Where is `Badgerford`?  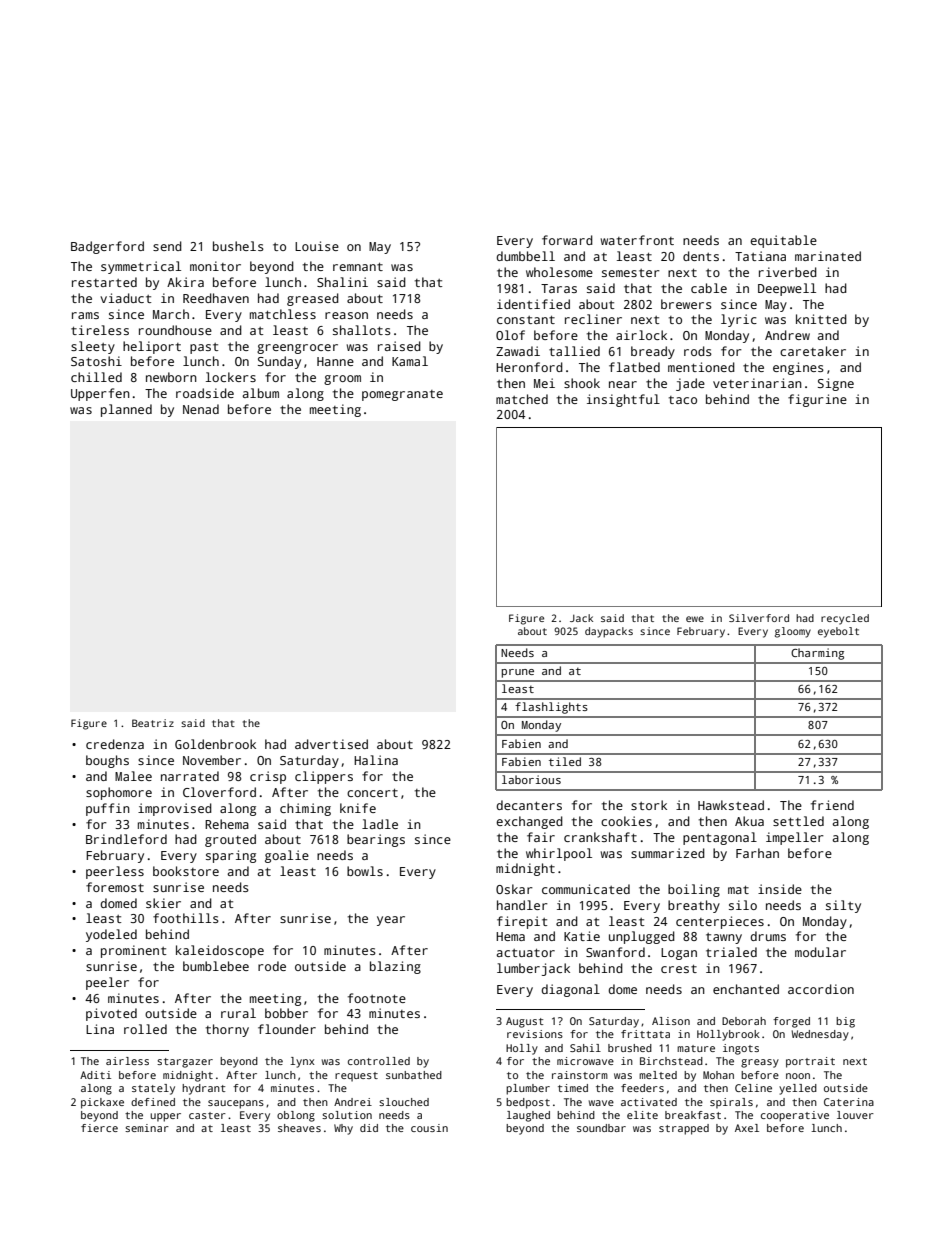 Badgerford is located at coordinates (107, 247).
